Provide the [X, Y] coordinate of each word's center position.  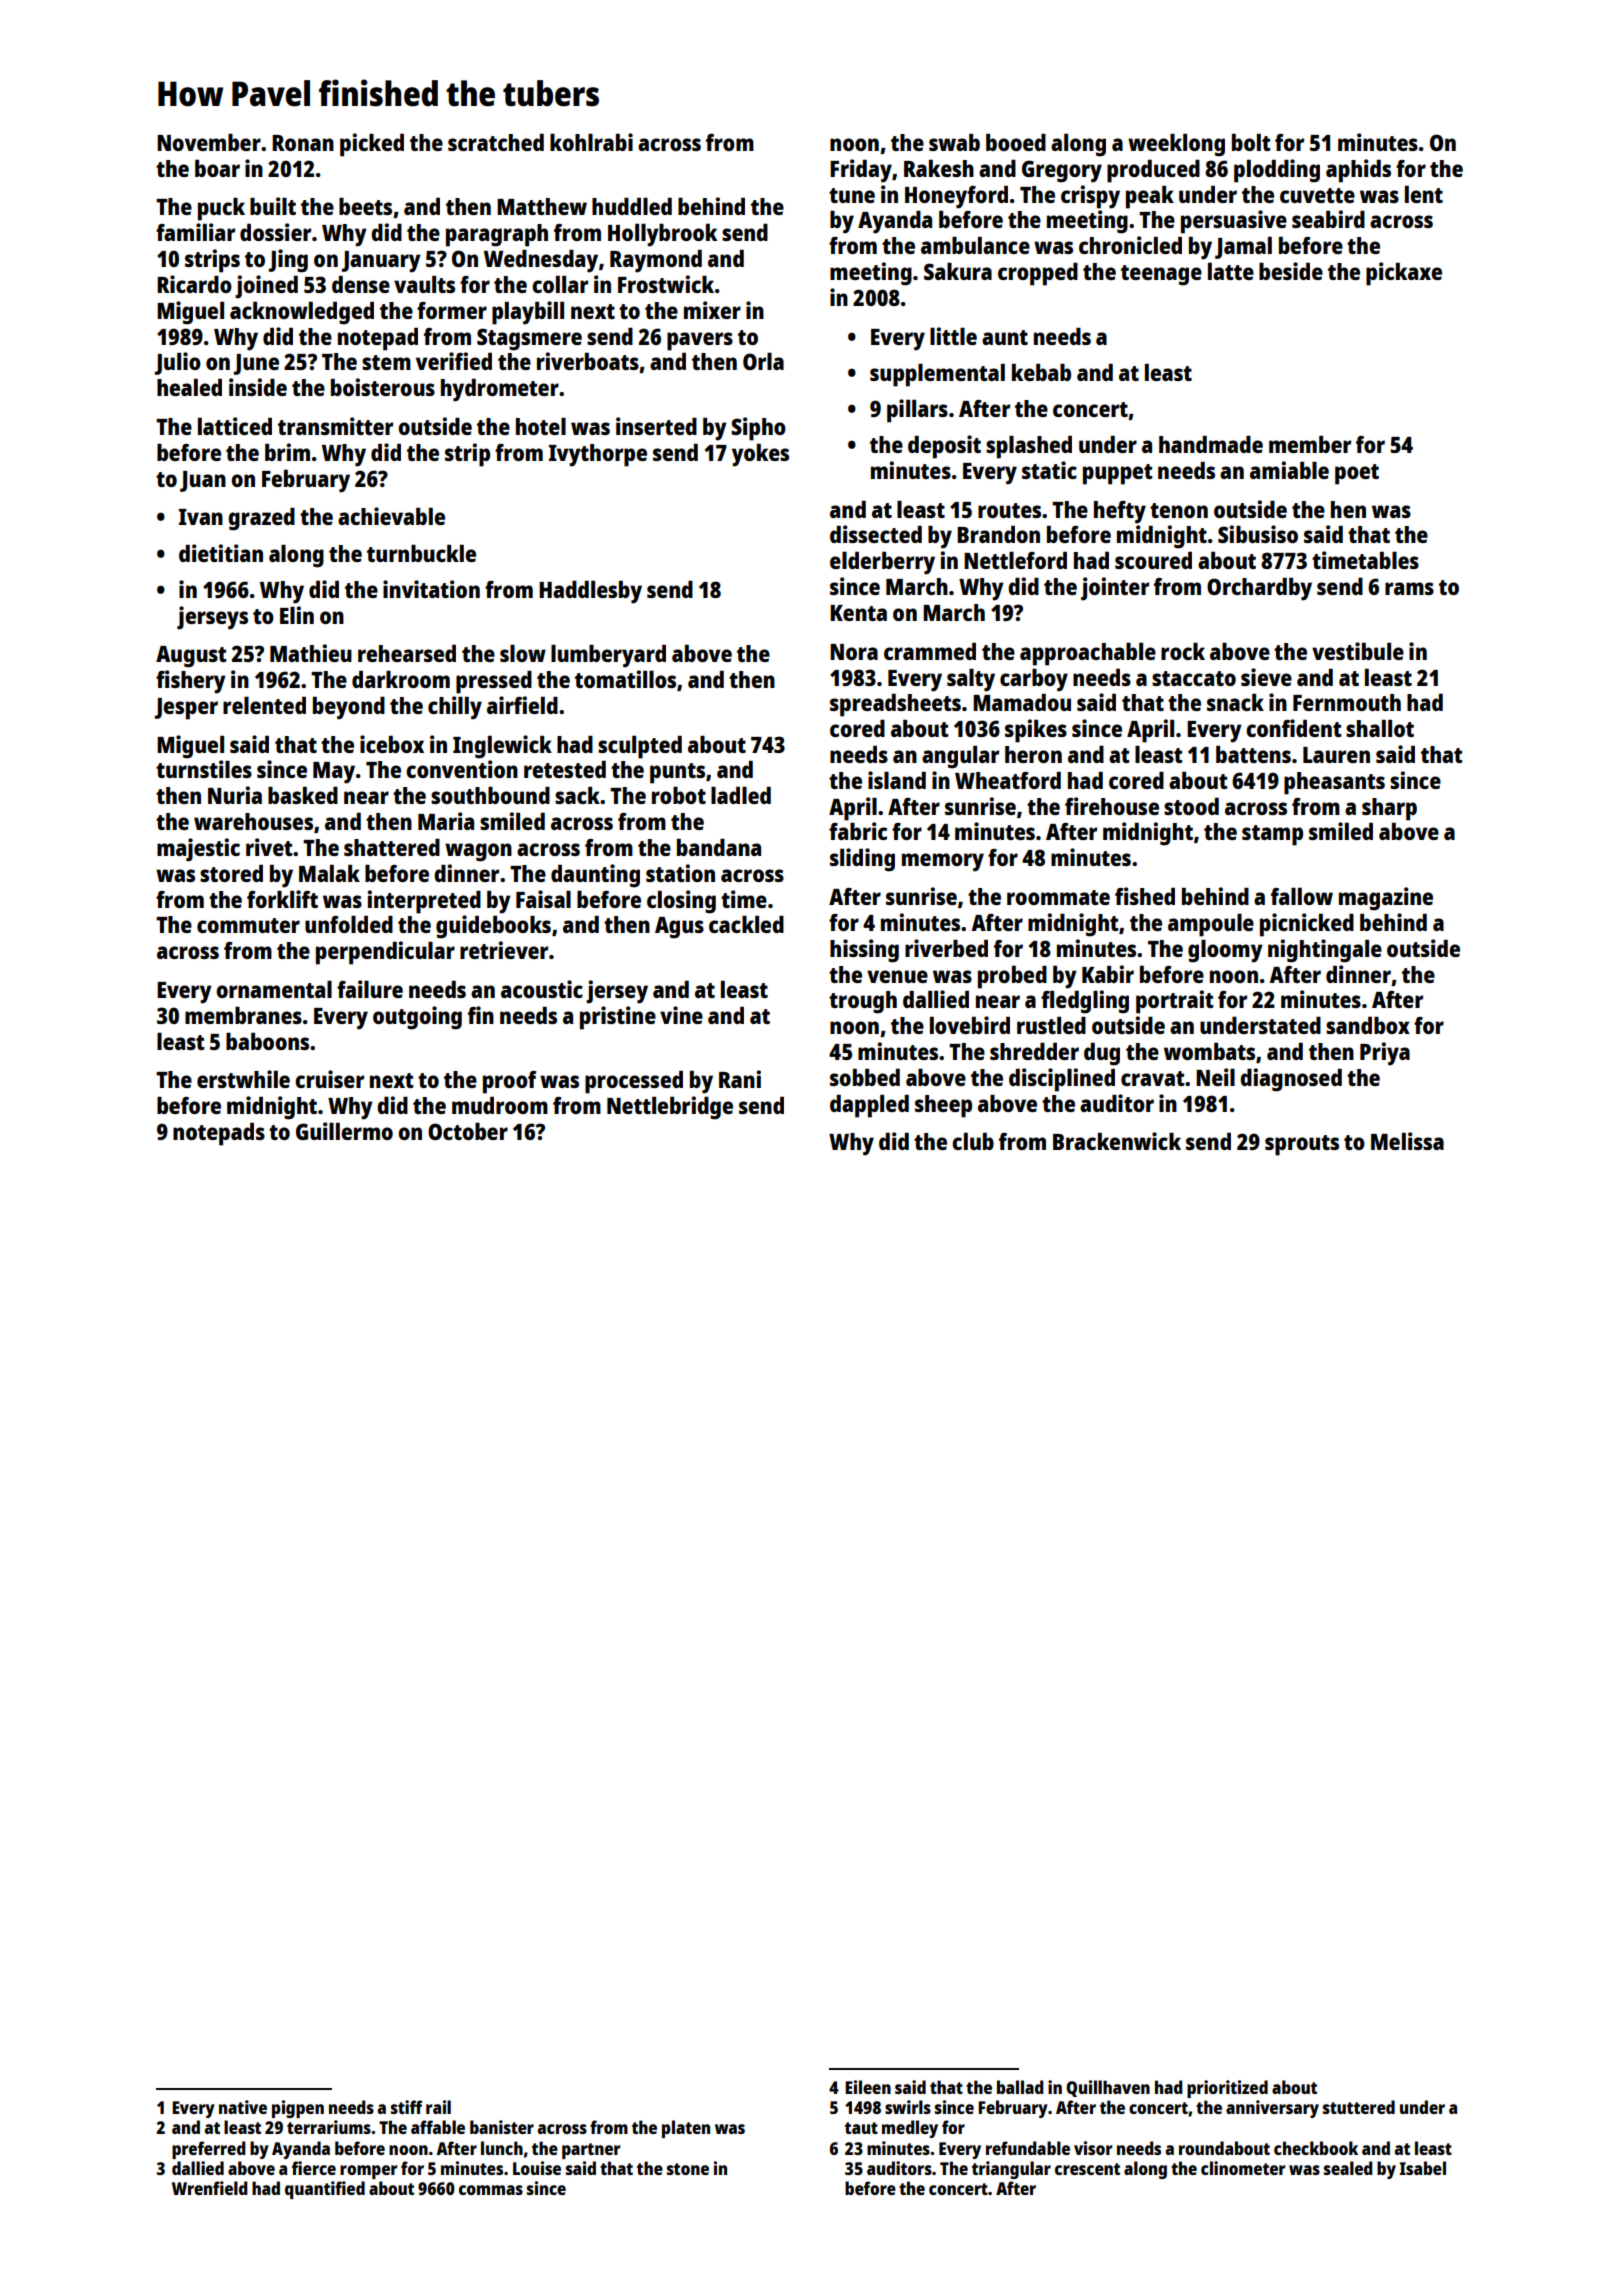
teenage [1161, 275]
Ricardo [194, 284]
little [953, 336]
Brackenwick [1117, 1141]
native [243, 2107]
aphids [1358, 171]
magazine [1386, 899]
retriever [504, 950]
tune [852, 195]
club [973, 1141]
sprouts [1302, 1145]
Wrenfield [210, 2188]
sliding [862, 860]
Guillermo [344, 1131]
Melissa [1407, 1141]
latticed [235, 426]
